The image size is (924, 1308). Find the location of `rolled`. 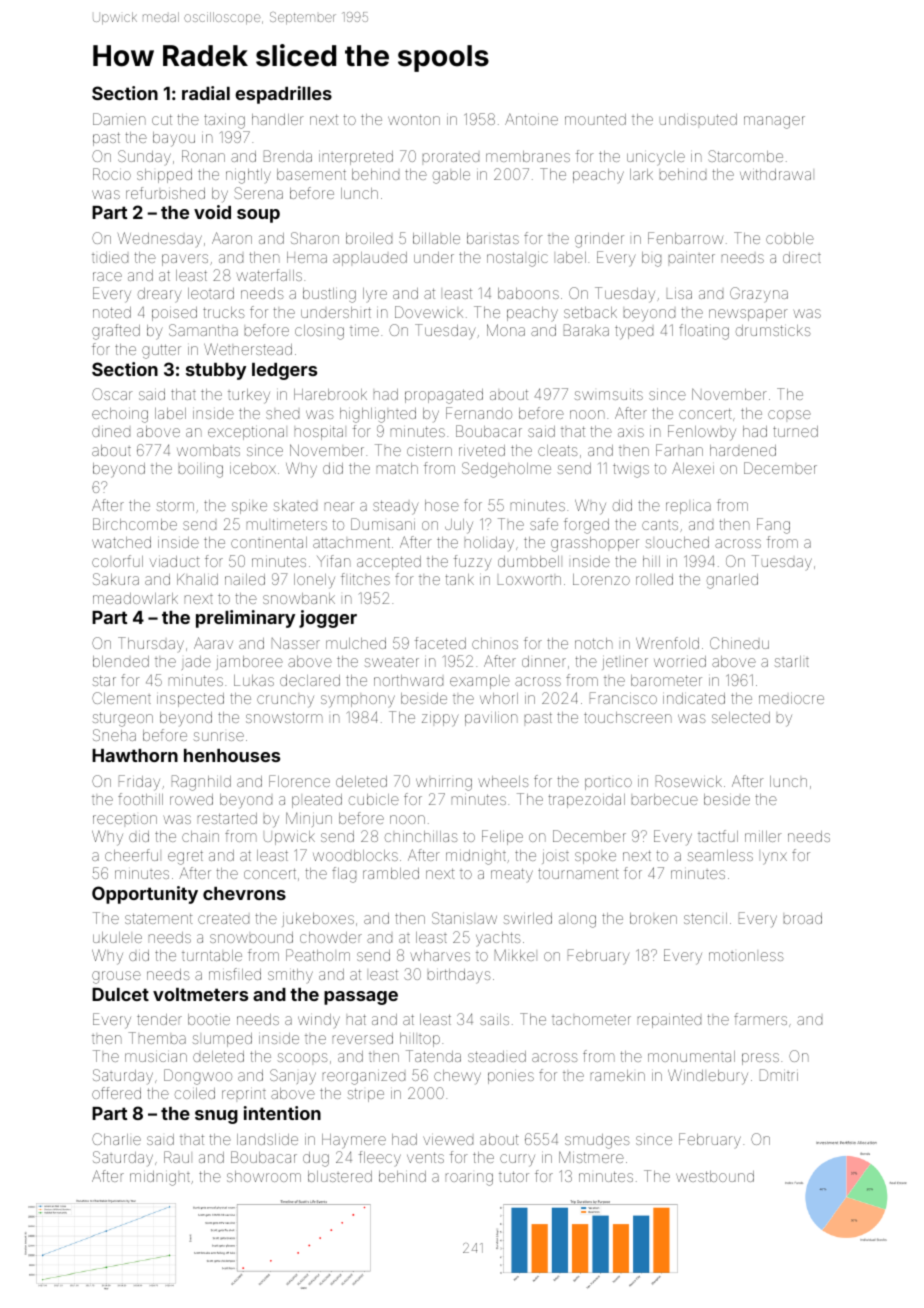

rolled is located at coordinates (654, 579).
